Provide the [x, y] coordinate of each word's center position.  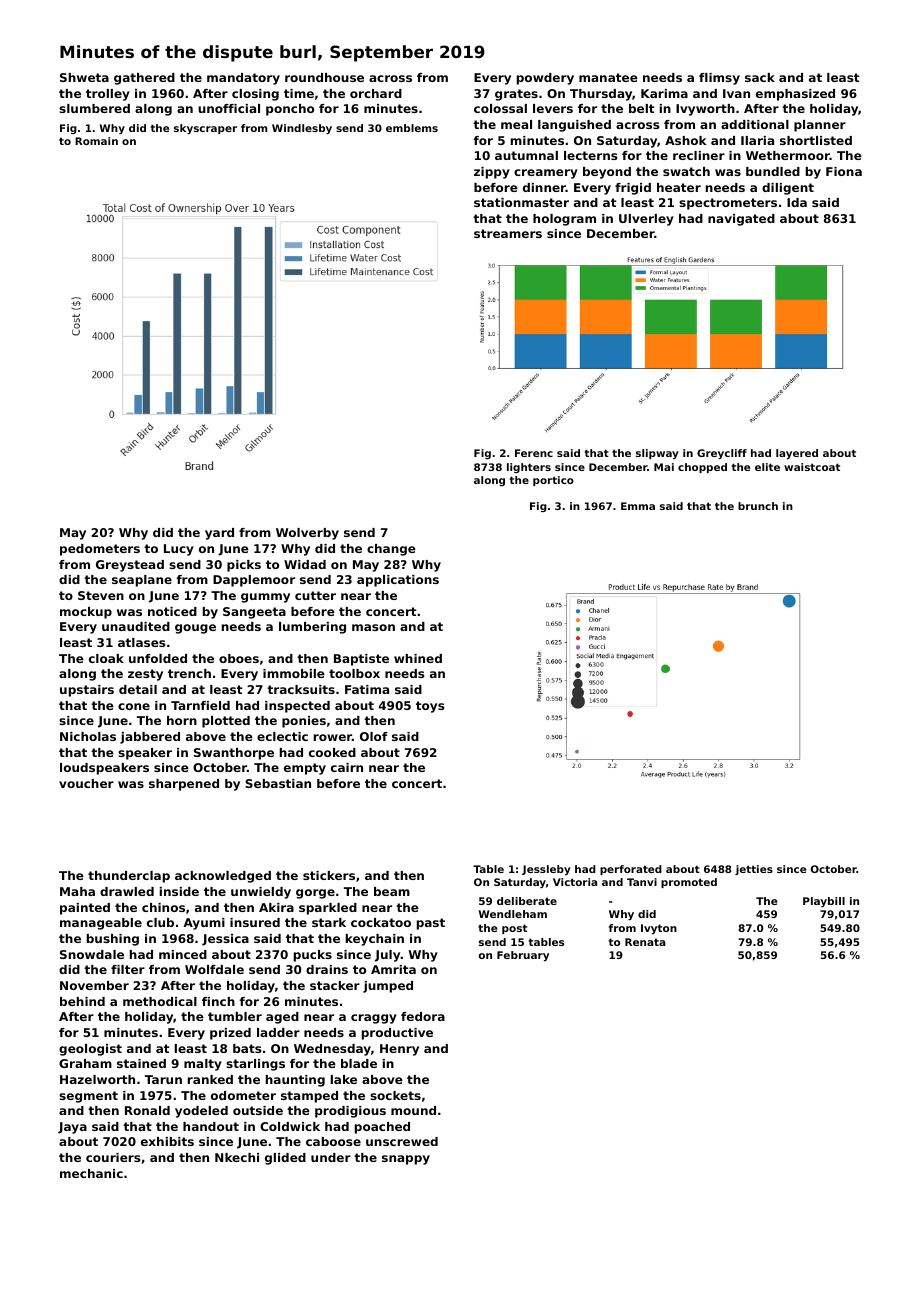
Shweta [84, 77]
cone [134, 706]
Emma [638, 506]
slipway [657, 454]
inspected [297, 707]
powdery [545, 79]
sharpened [184, 785]
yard [219, 534]
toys [430, 707]
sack [760, 77]
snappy [406, 1160]
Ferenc [534, 453]
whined [418, 658]
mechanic [91, 1173]
